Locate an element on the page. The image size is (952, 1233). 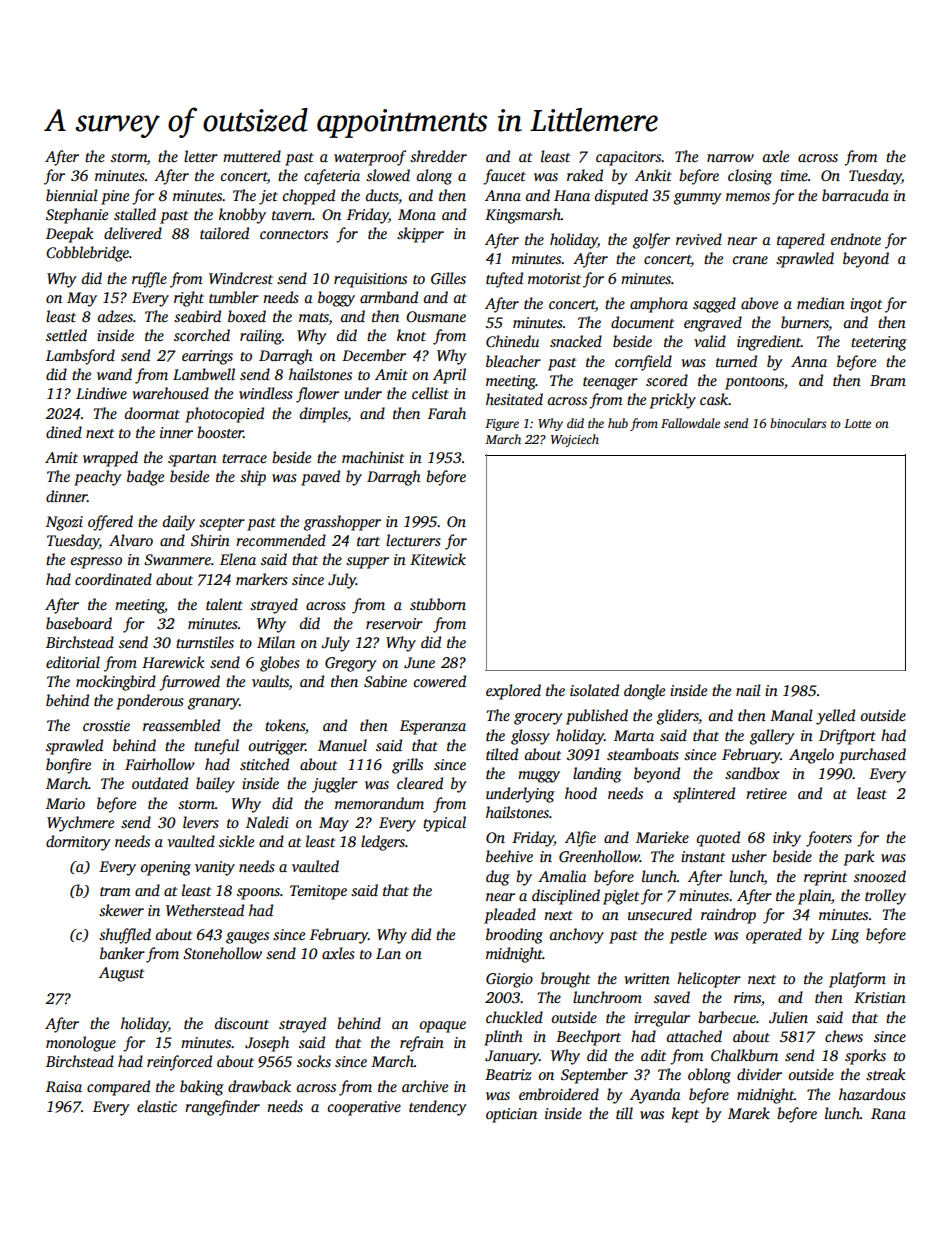
muttered is located at coordinates (252, 156).
